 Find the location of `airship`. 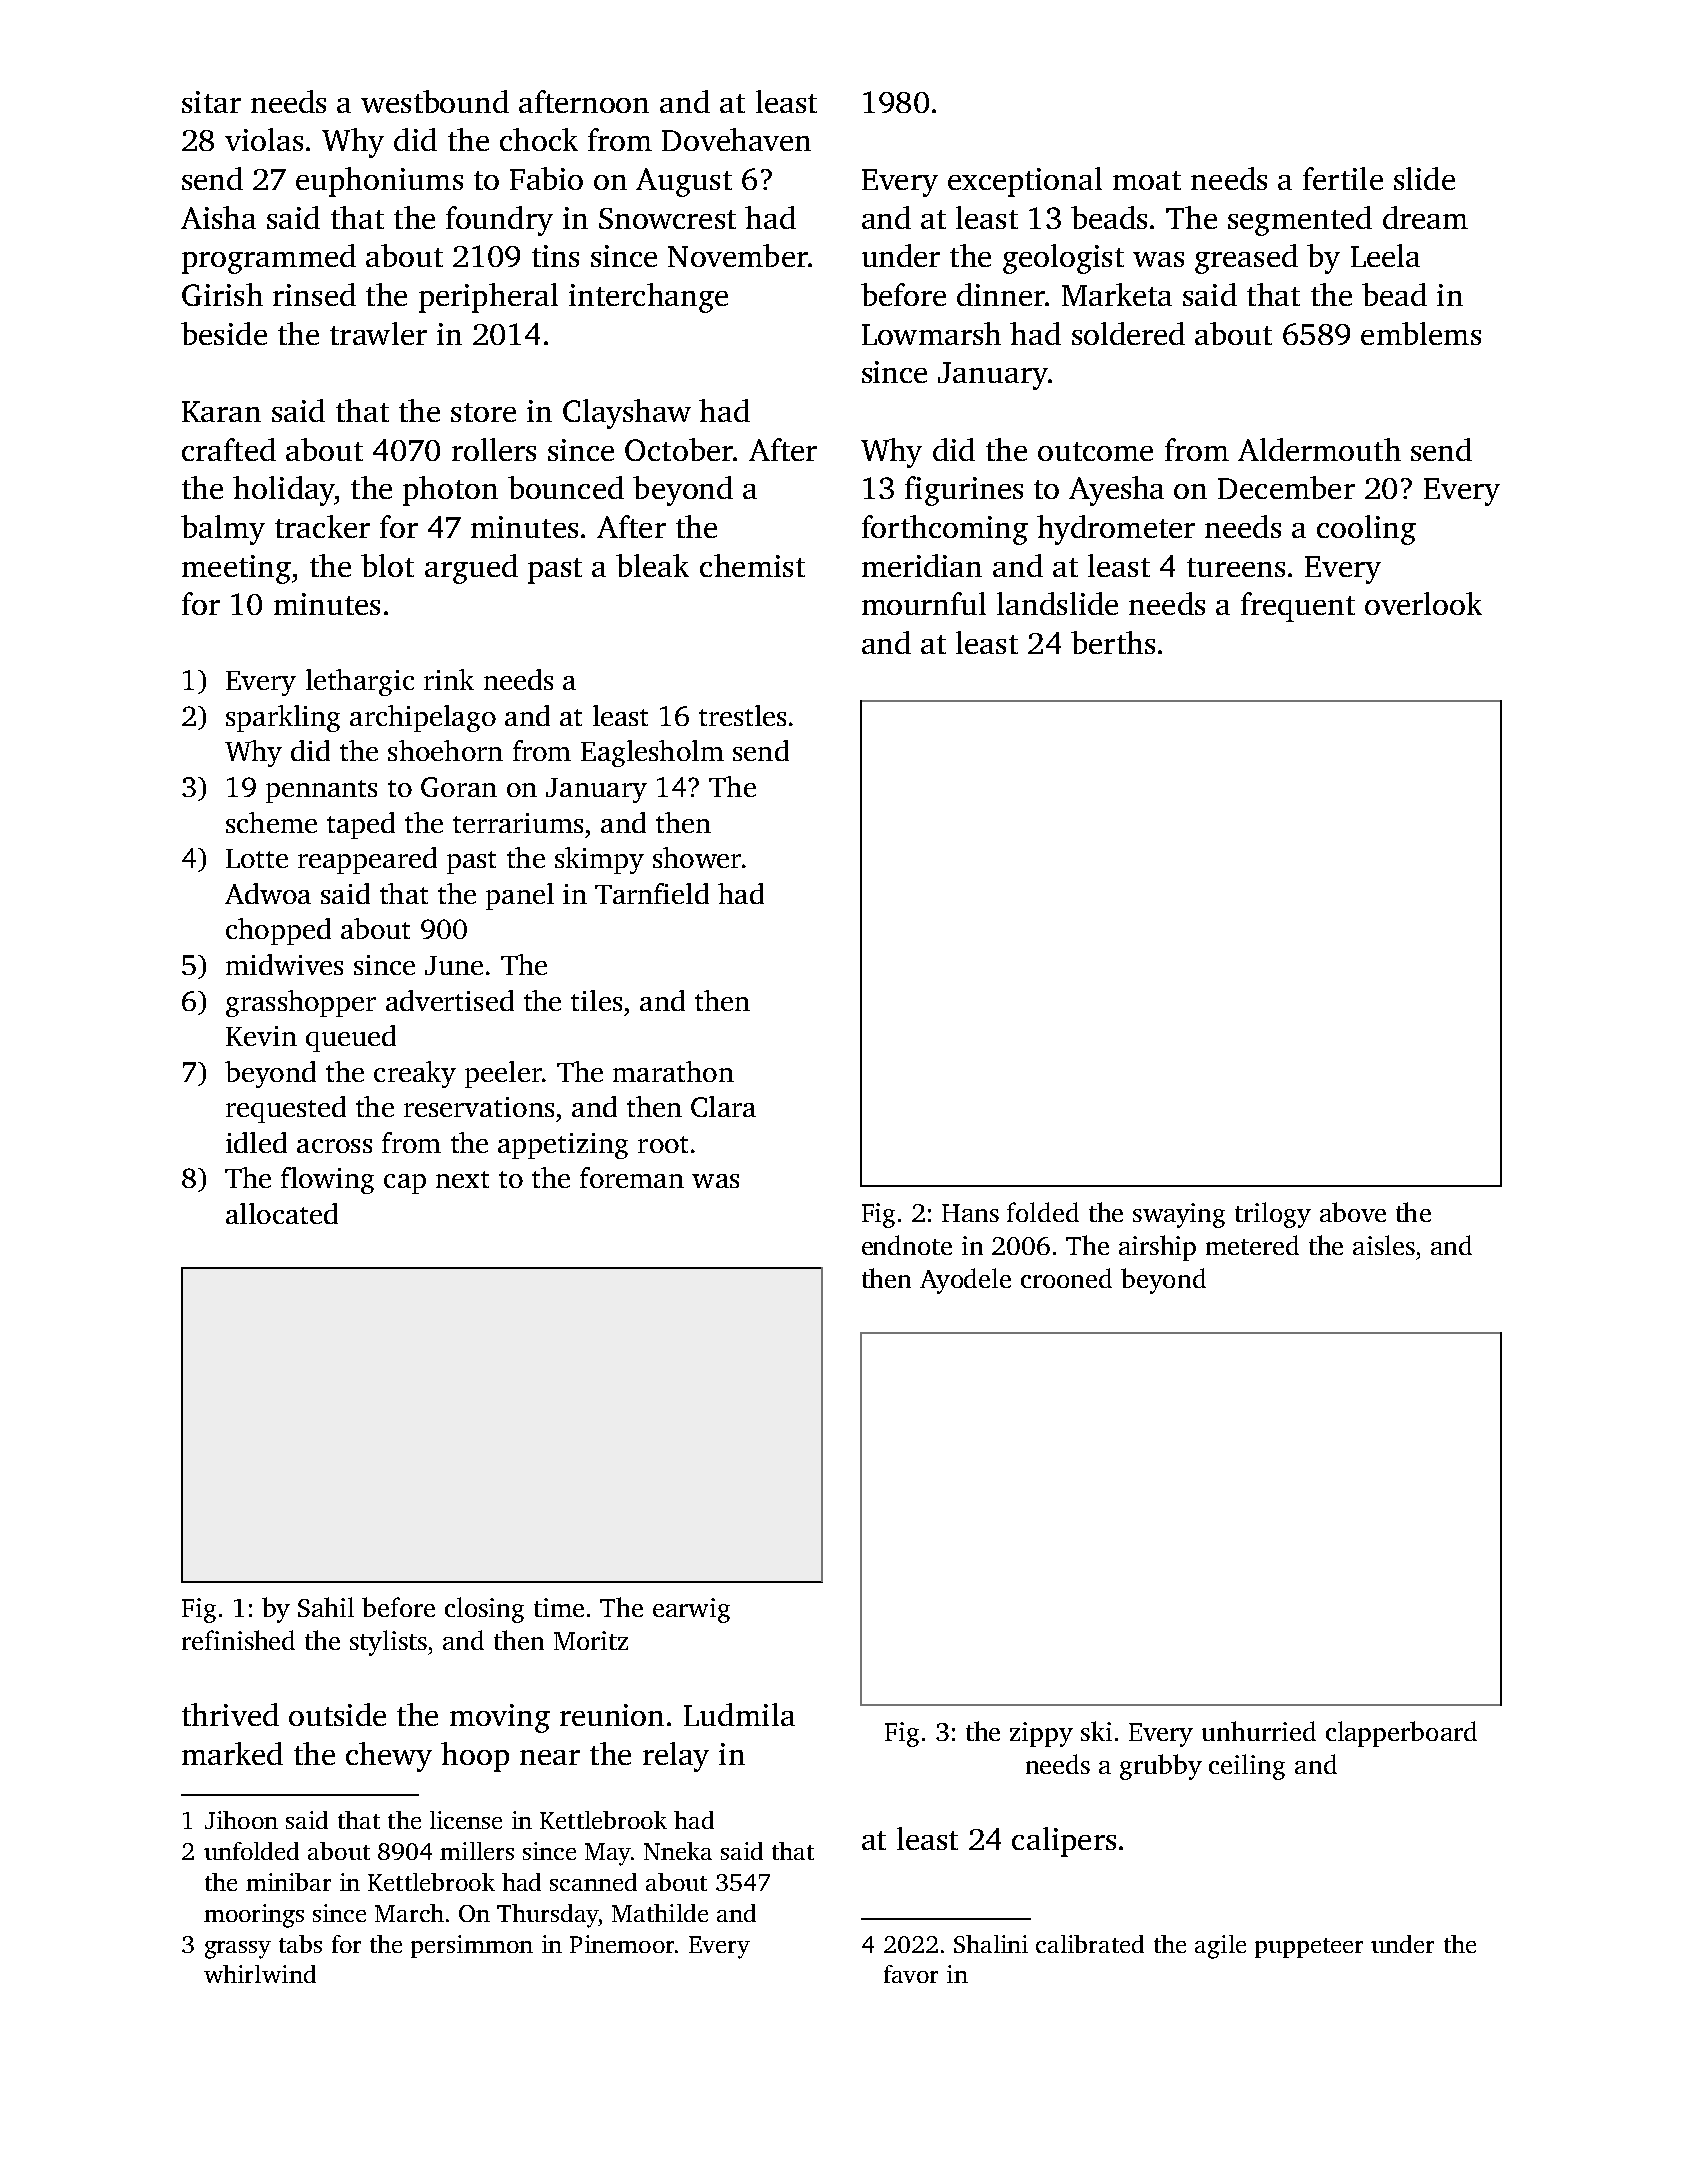

airship is located at coordinates (1157, 1248).
